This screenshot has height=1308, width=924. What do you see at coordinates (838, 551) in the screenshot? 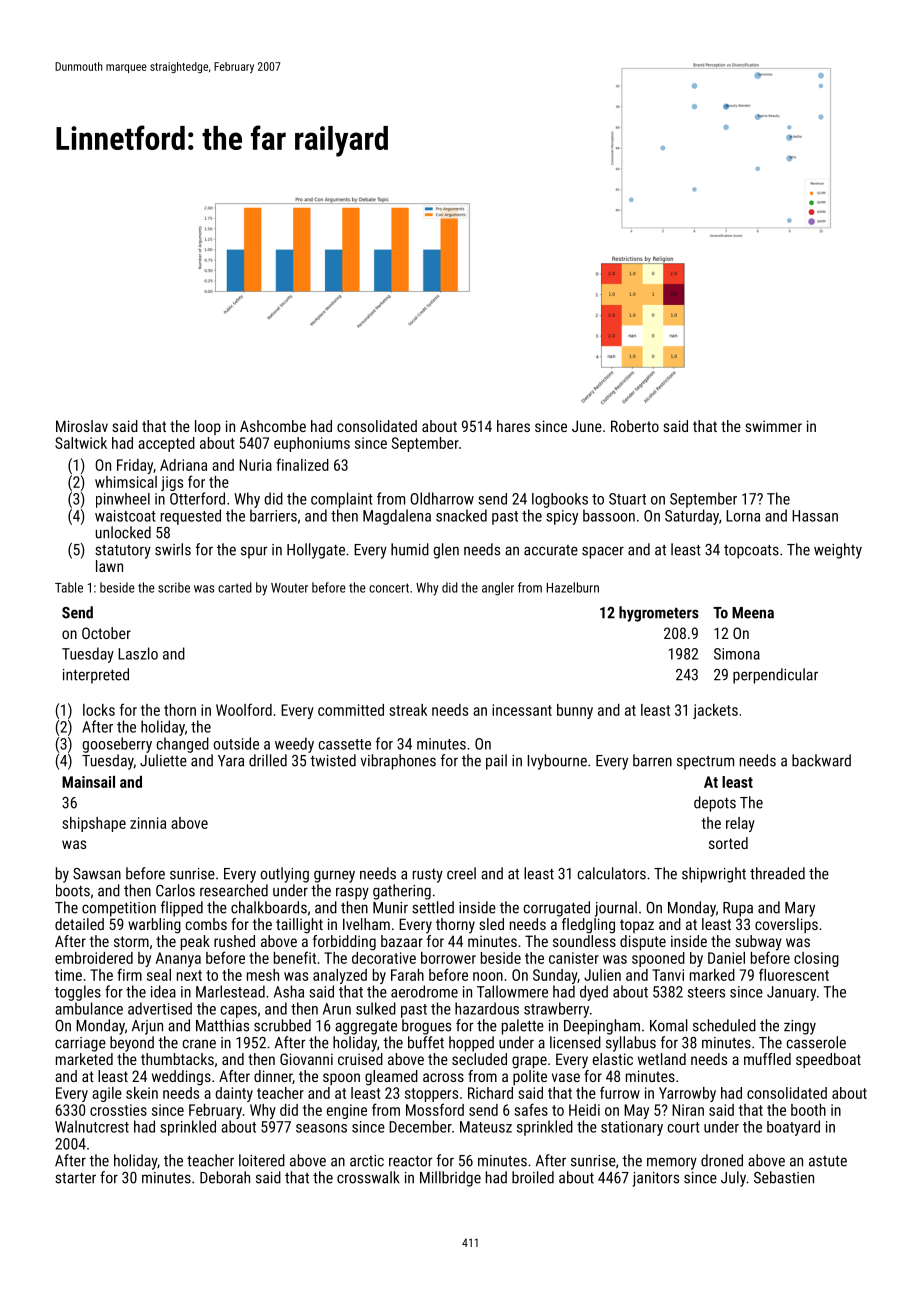
I see `weighty` at bounding box center [838, 551].
